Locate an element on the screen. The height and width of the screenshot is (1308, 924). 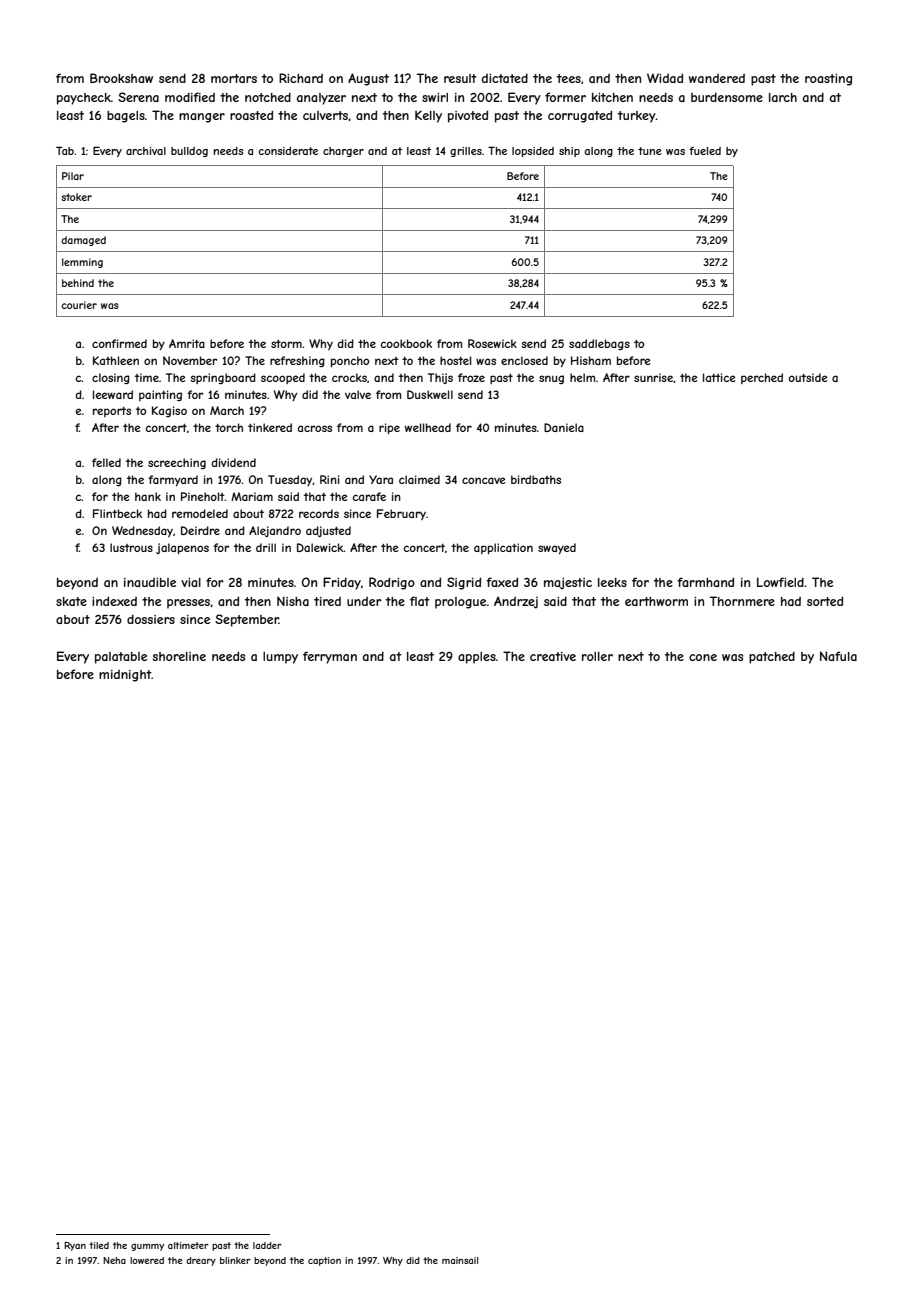
caption is located at coordinates (324, 1261).
